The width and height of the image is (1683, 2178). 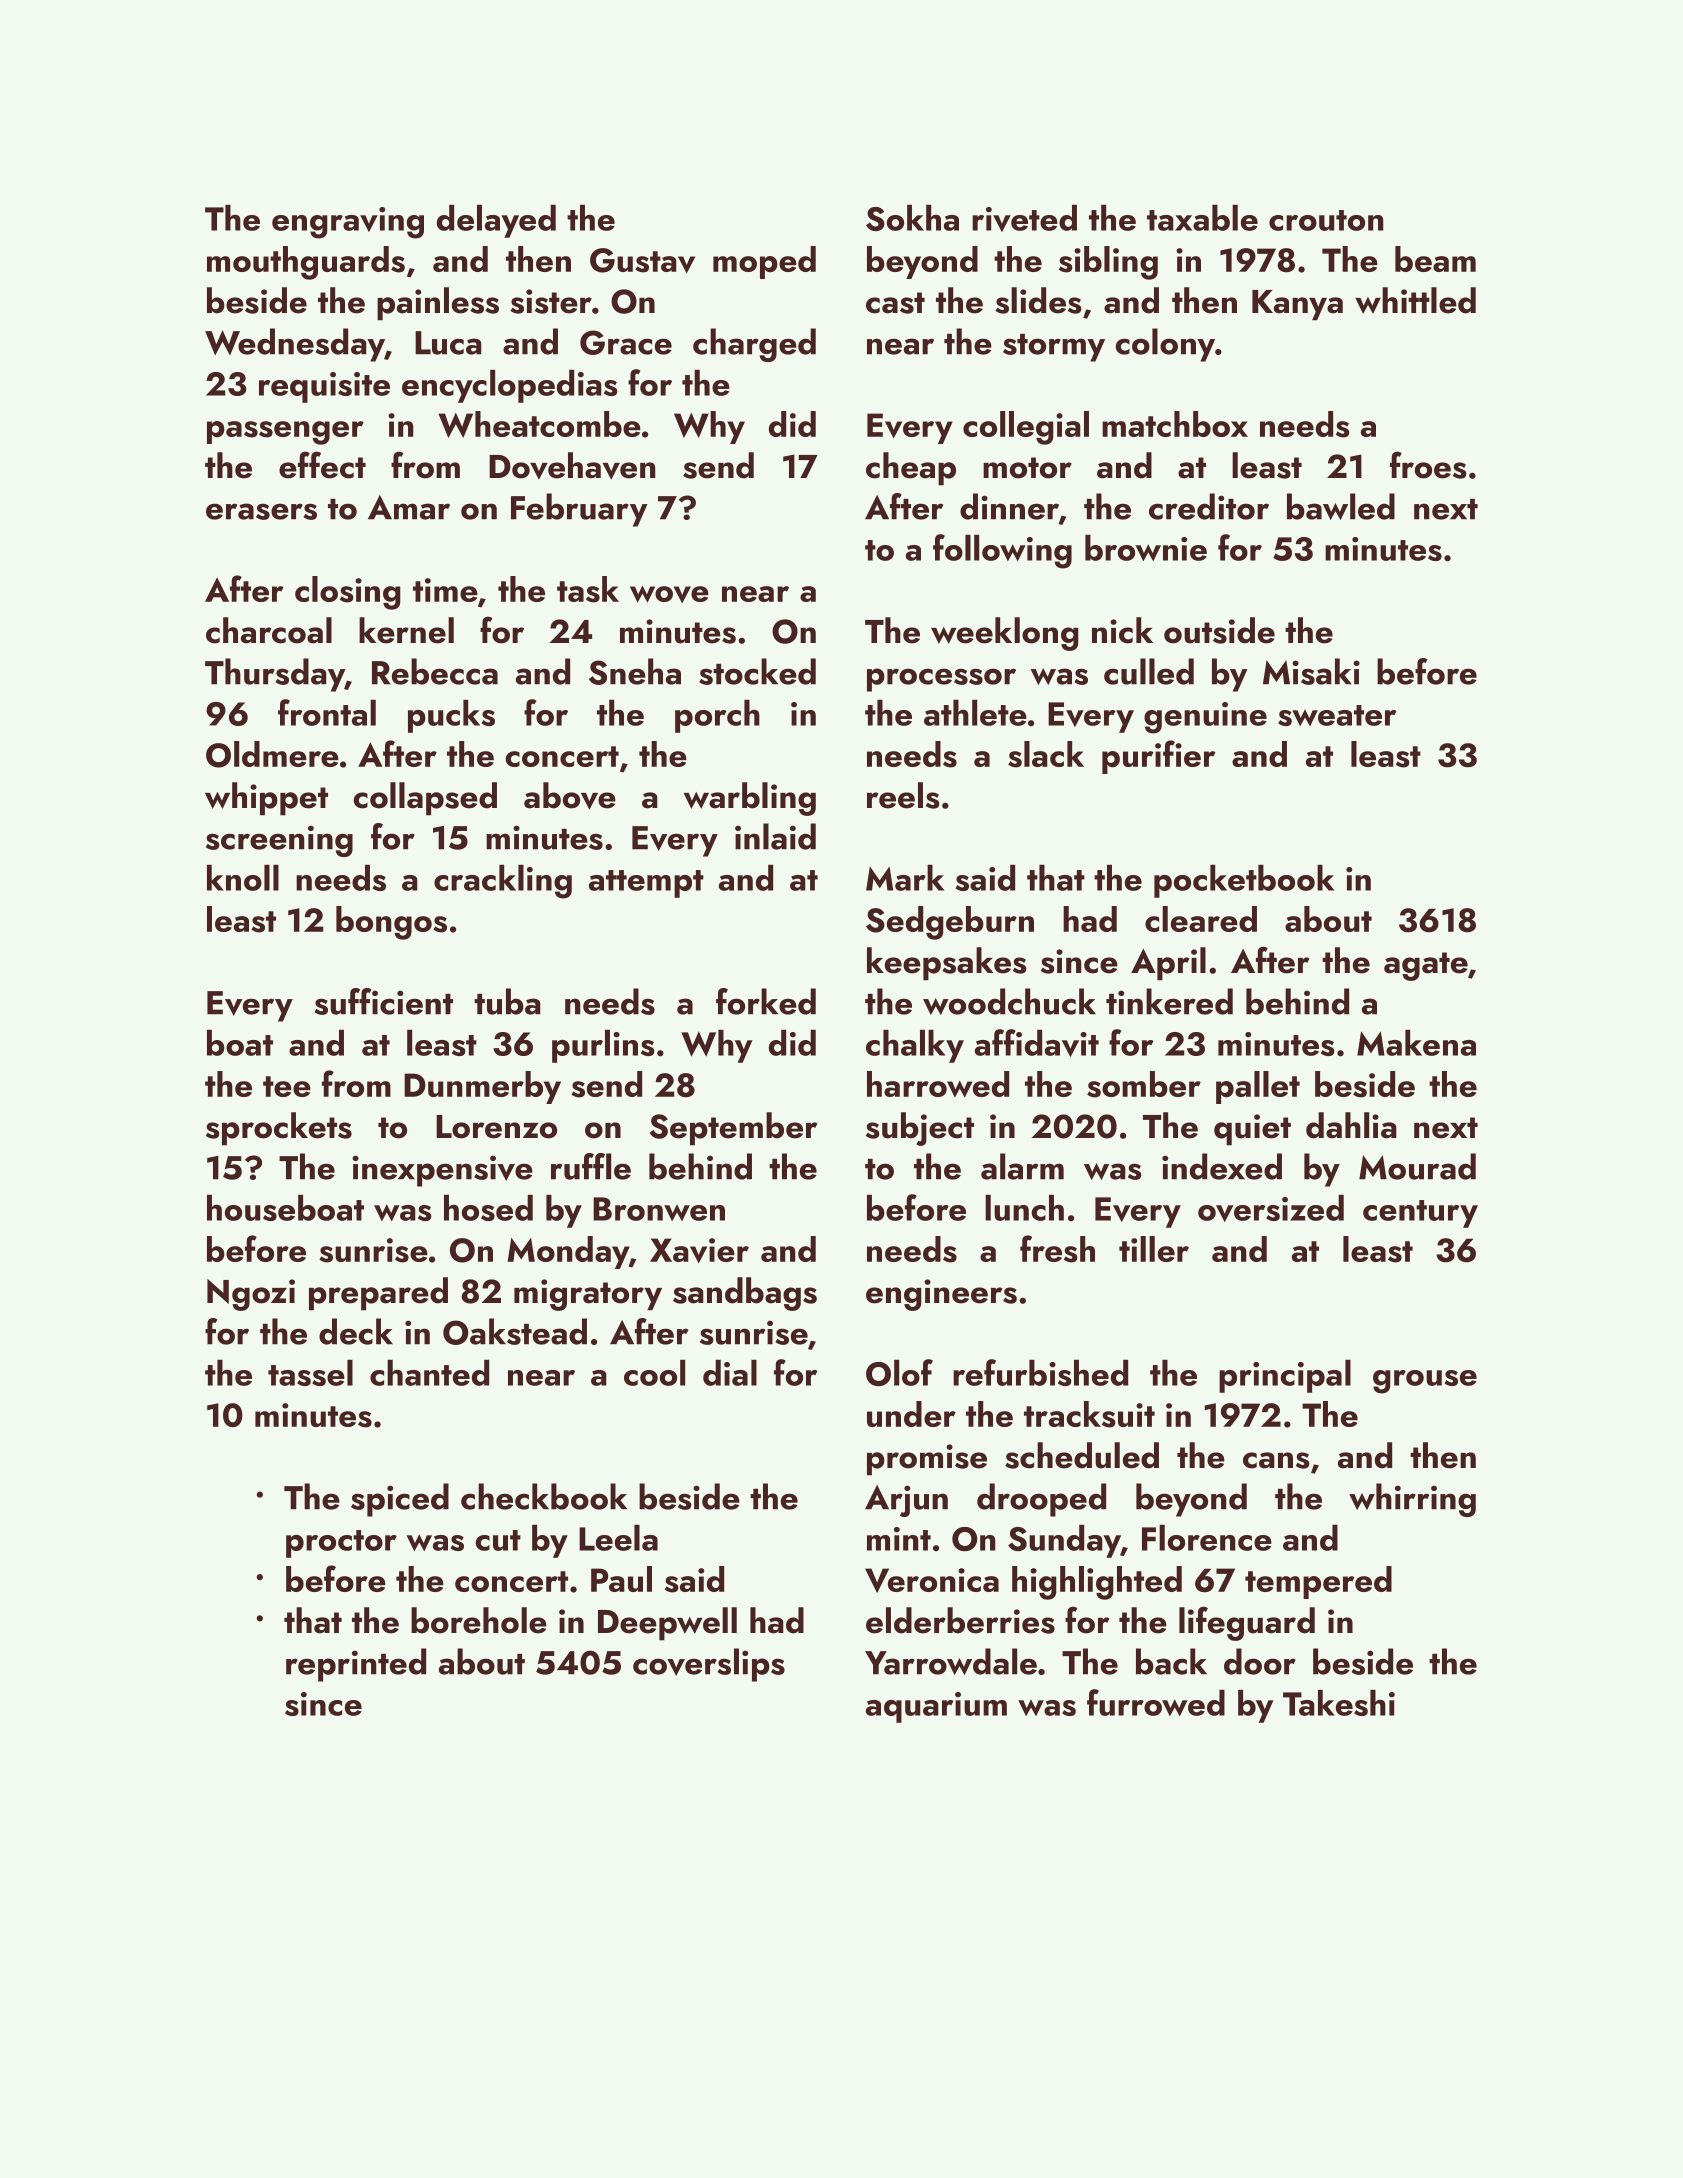 I want to click on tempered, so click(x=1318, y=1582).
